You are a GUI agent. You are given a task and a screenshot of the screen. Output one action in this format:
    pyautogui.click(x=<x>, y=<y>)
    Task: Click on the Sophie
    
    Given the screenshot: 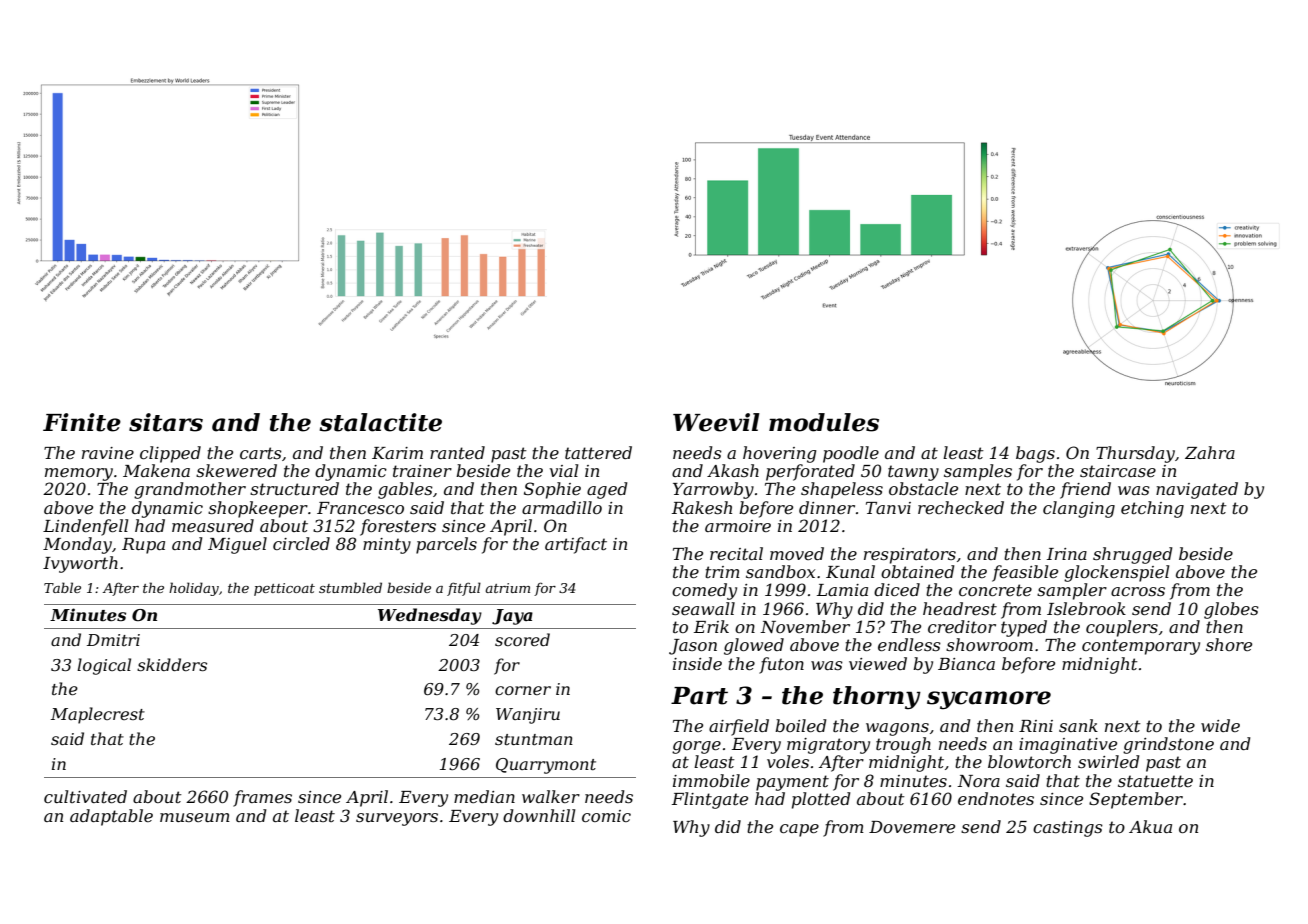 What is the action you would take?
    pyautogui.click(x=552, y=490)
